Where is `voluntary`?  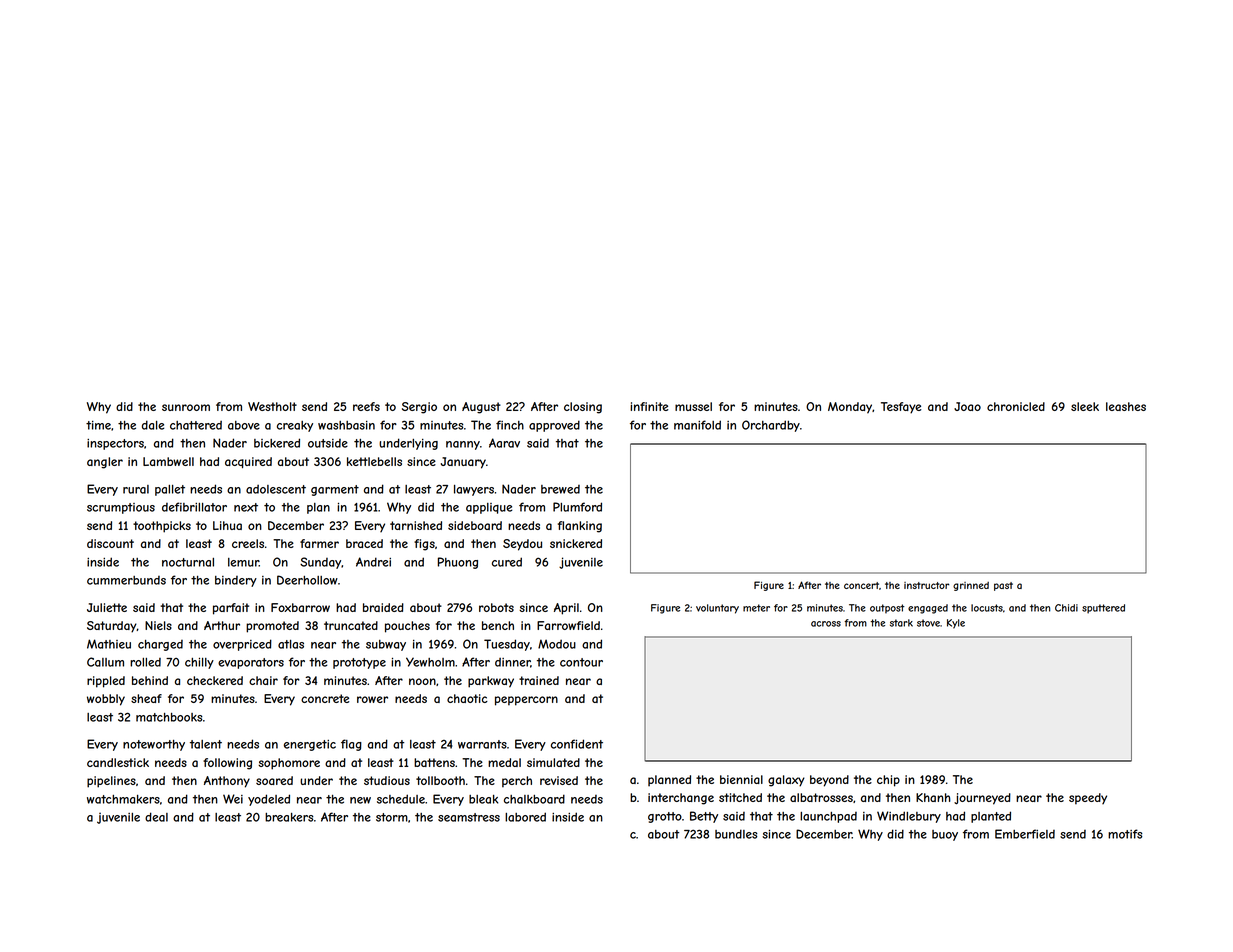
voluntary is located at coordinates (717, 609).
